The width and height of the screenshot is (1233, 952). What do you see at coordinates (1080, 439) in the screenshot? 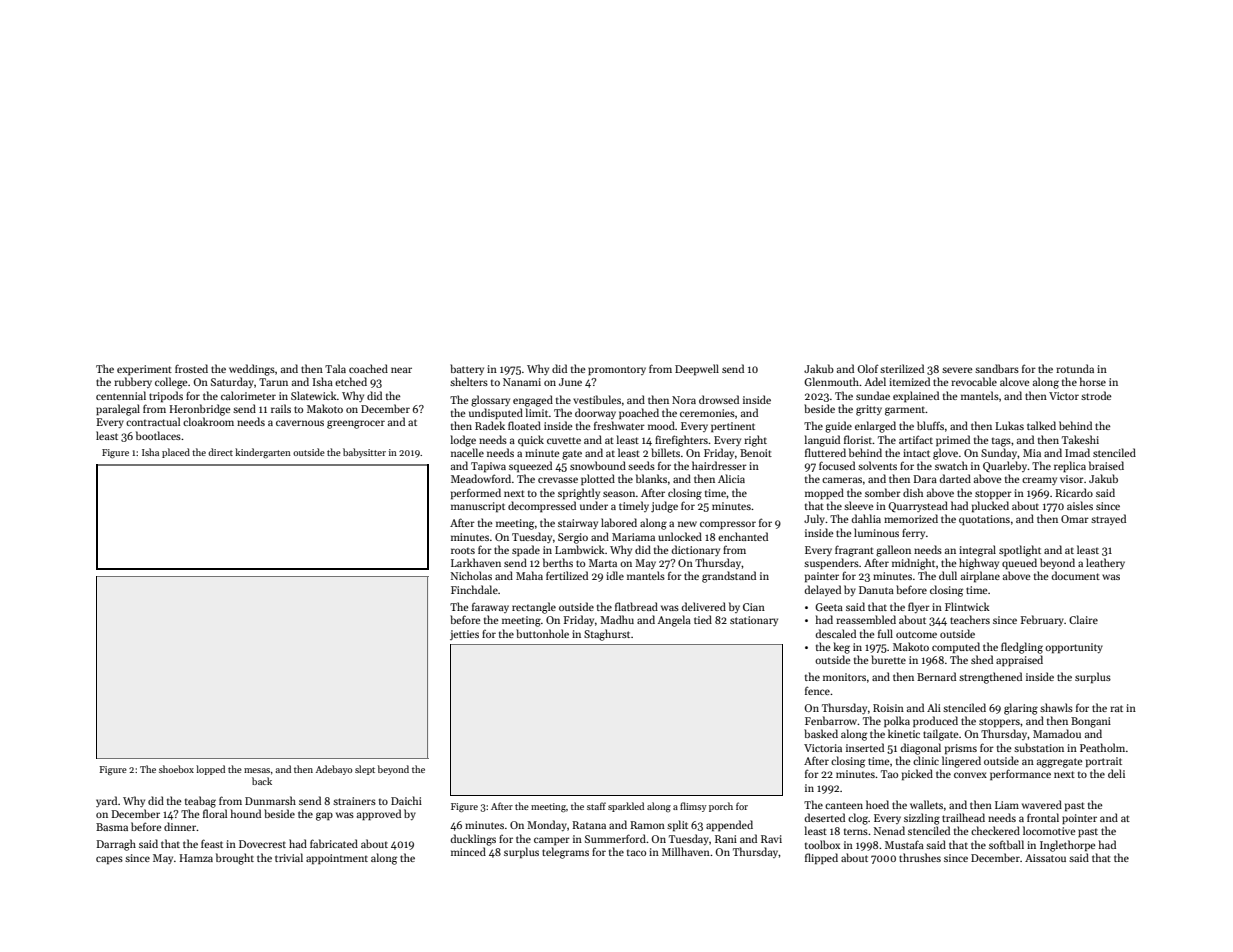
I see `Takeshi` at bounding box center [1080, 439].
